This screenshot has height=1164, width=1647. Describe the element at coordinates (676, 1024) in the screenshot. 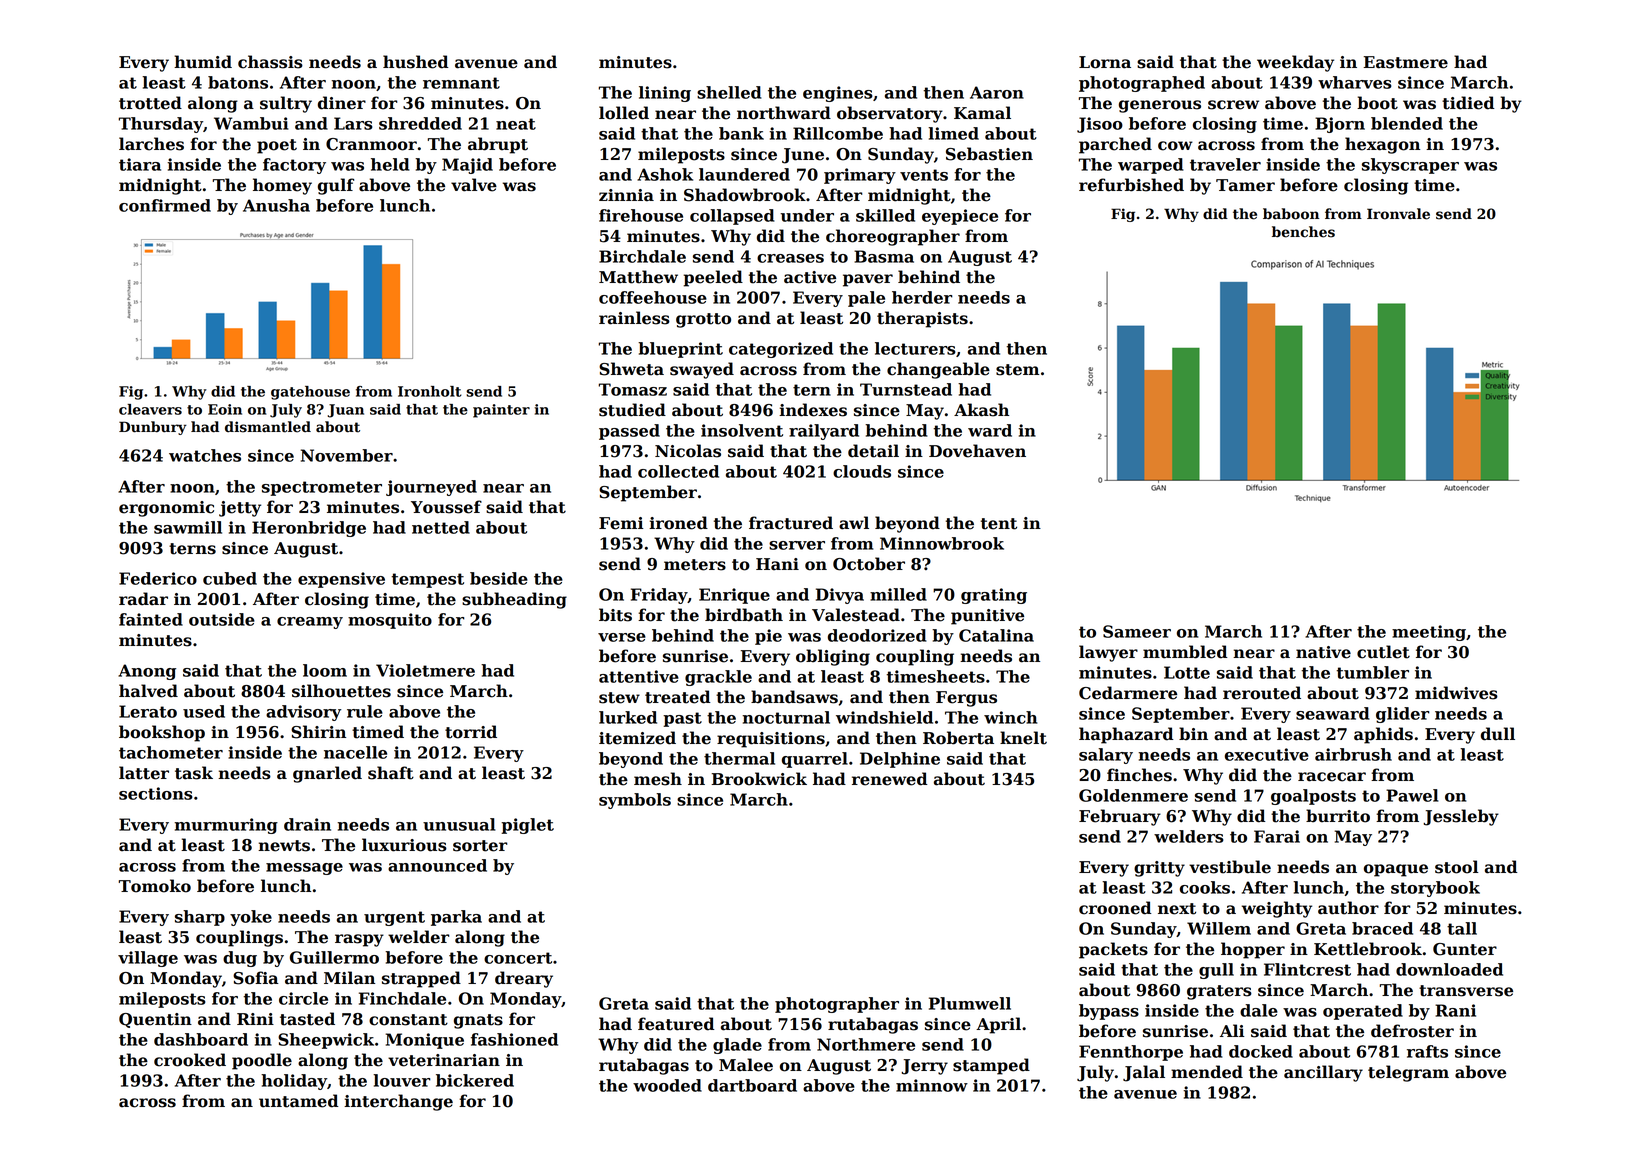

I see `featured` at that location.
